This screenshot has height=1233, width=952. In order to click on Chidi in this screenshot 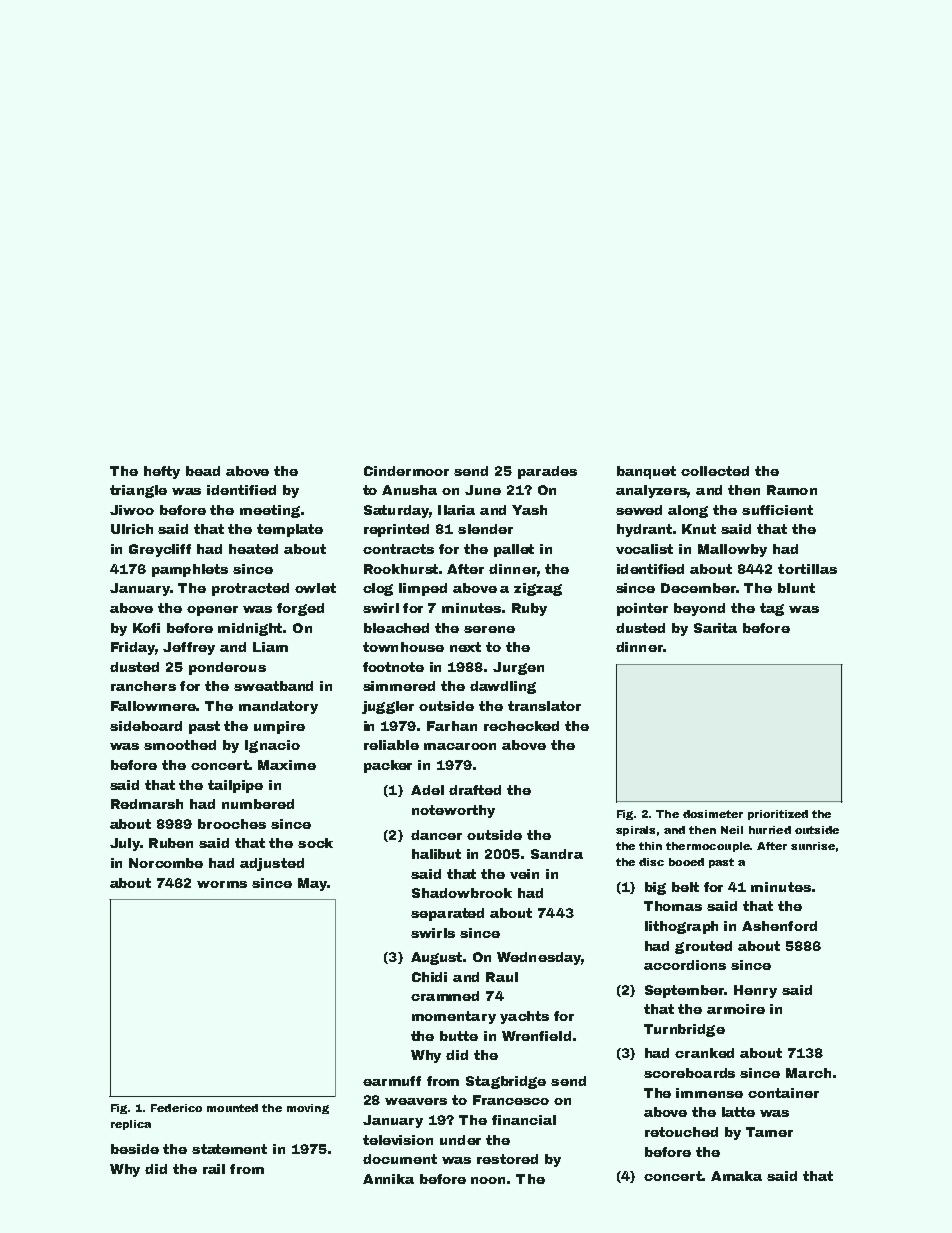, I will do `click(429, 977)`.
